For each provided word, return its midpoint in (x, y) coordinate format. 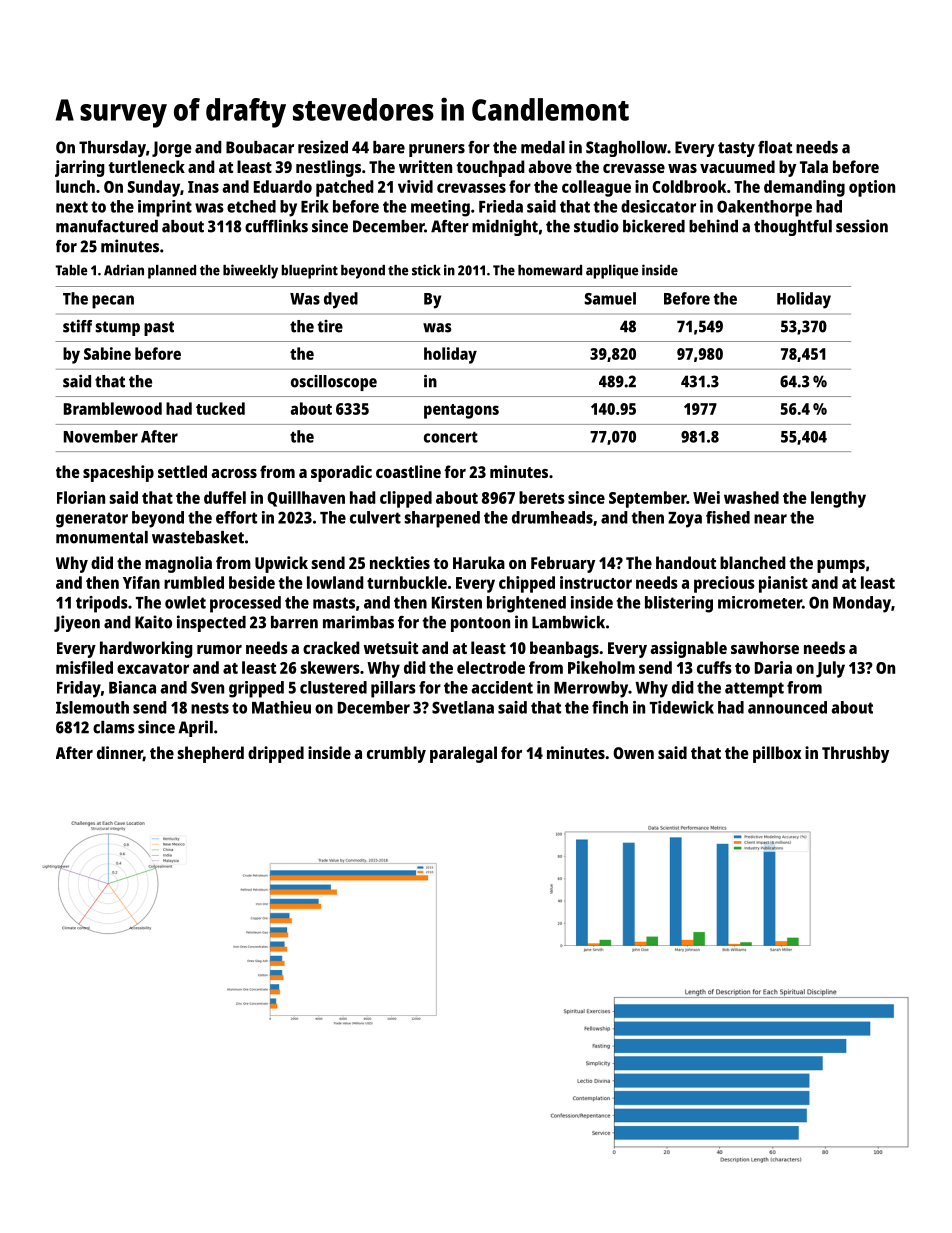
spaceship (118, 473)
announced (787, 707)
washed (751, 497)
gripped (256, 689)
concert (451, 437)
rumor (219, 649)
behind (713, 226)
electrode (491, 667)
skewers (330, 667)
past (159, 328)
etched (251, 206)
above (550, 166)
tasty (736, 149)
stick (426, 270)
